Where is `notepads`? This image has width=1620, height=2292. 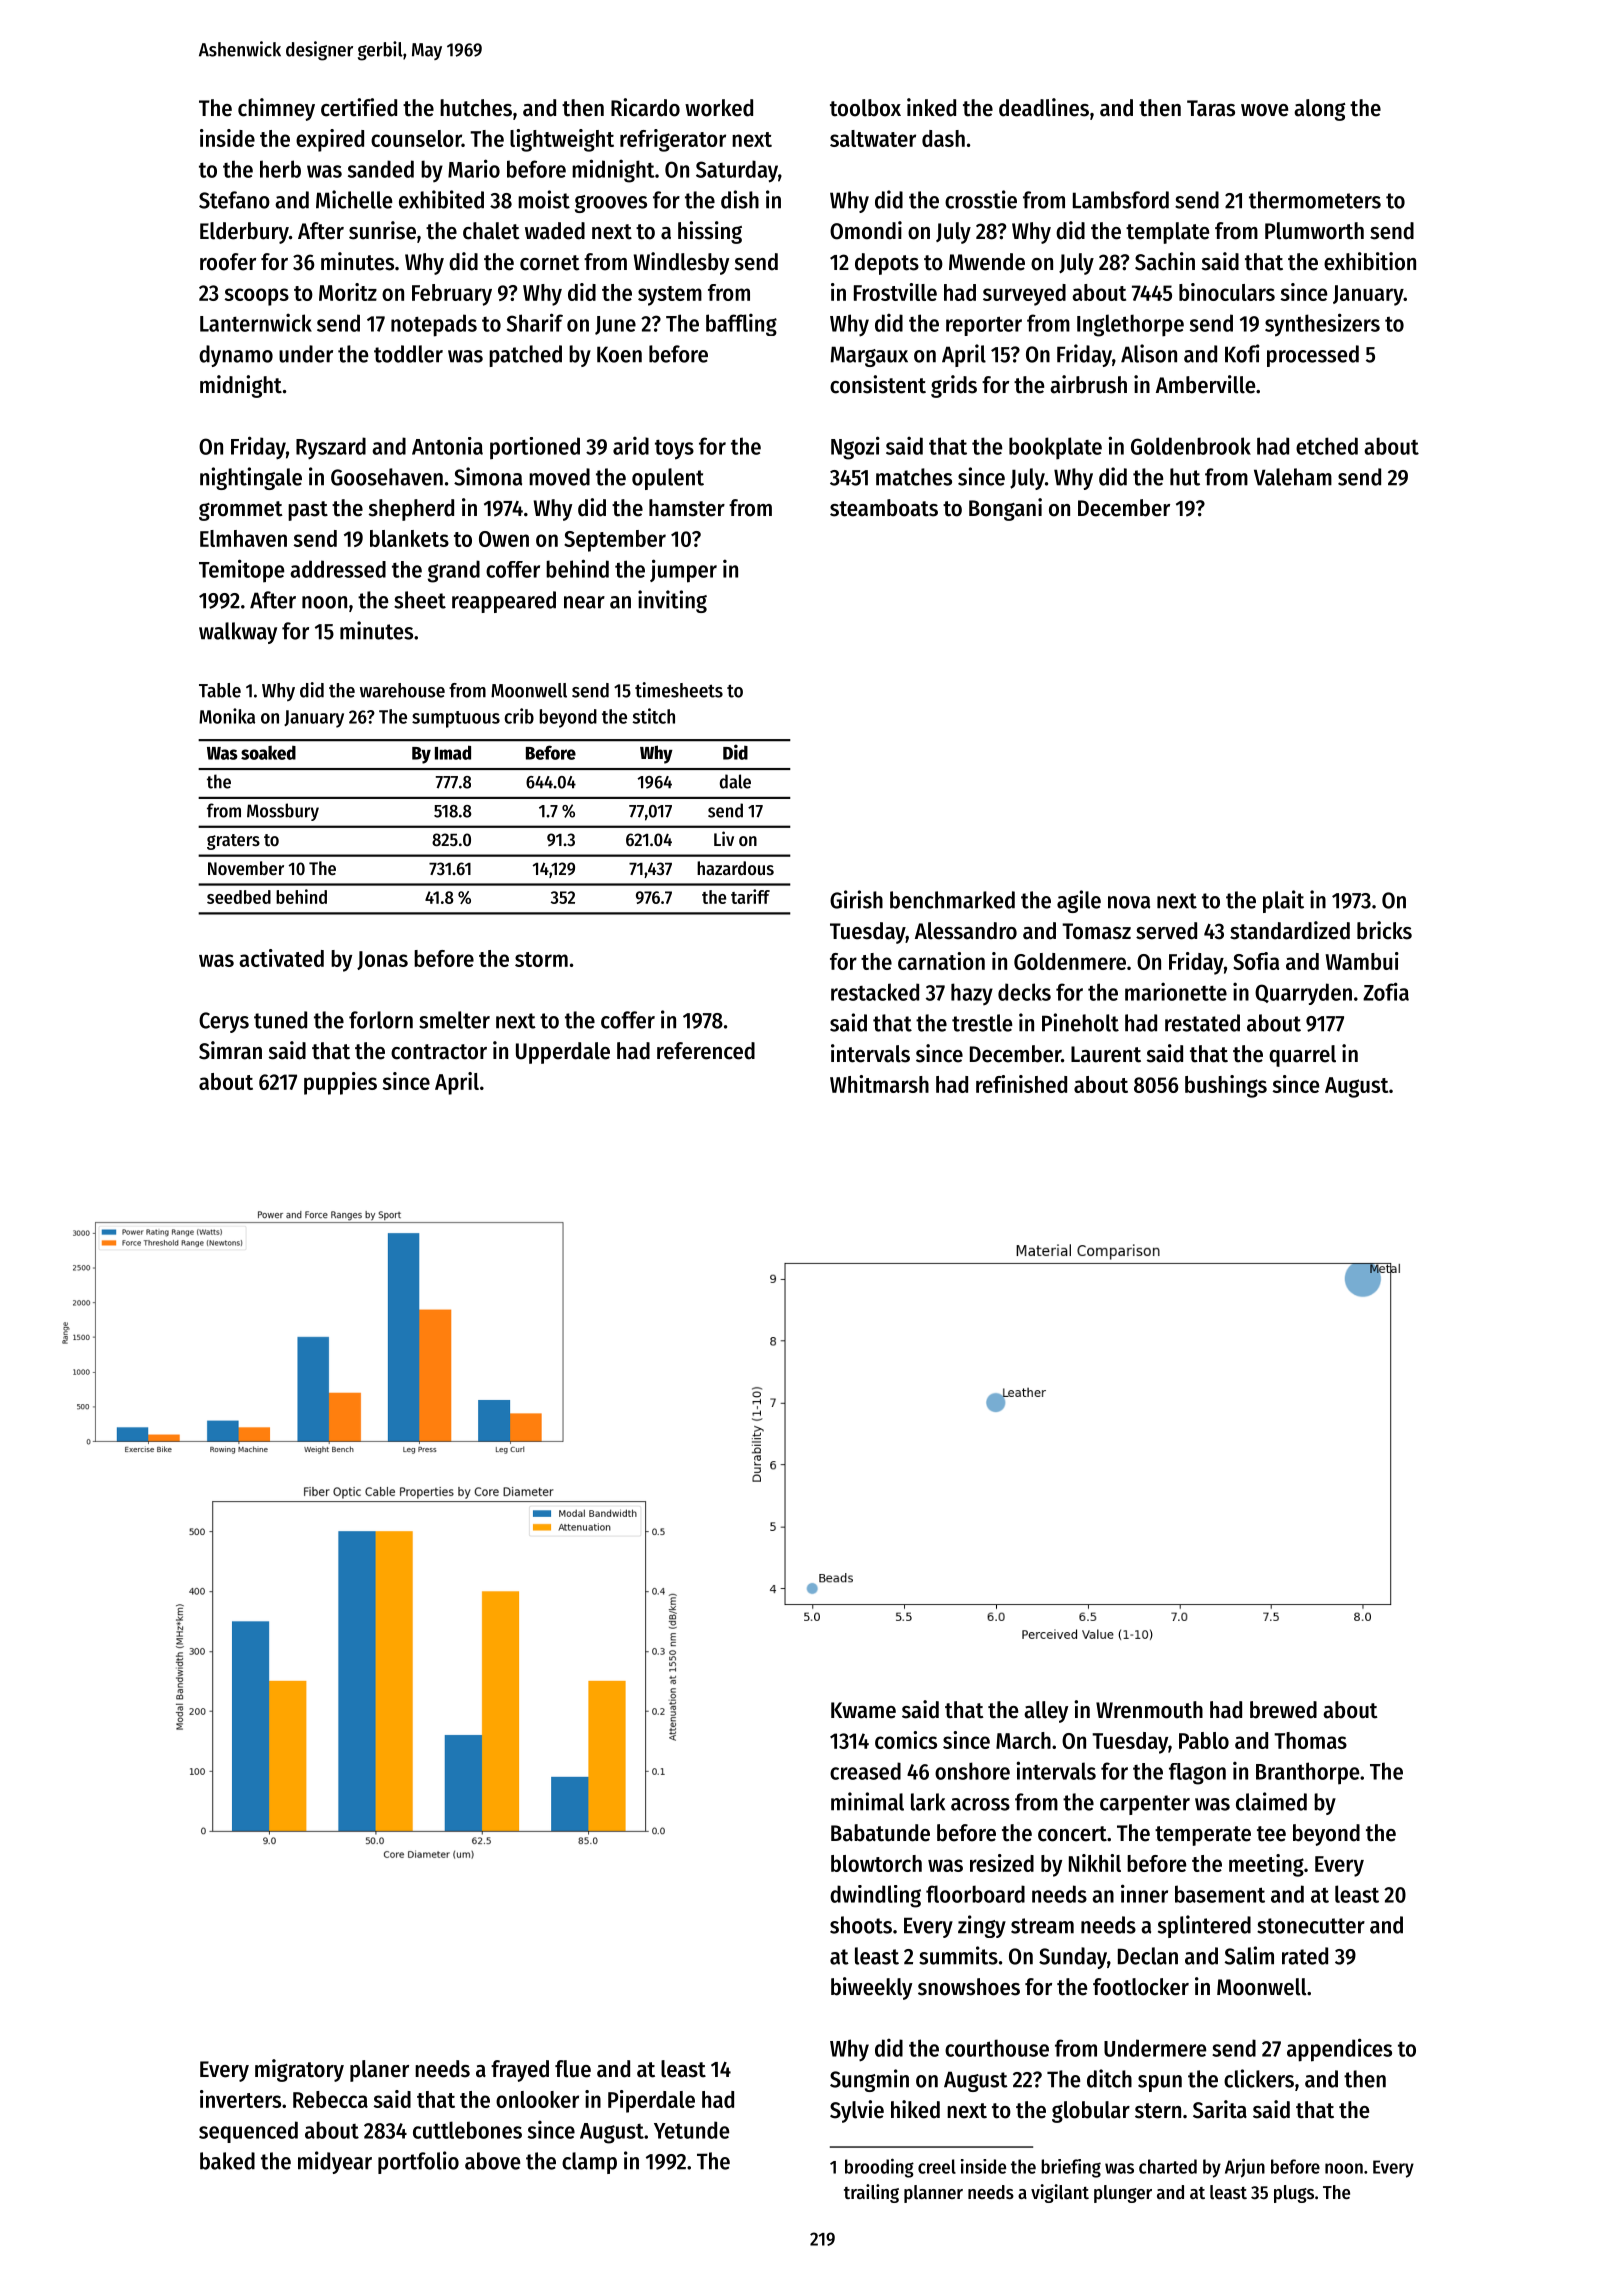
notepads is located at coordinates (434, 325).
